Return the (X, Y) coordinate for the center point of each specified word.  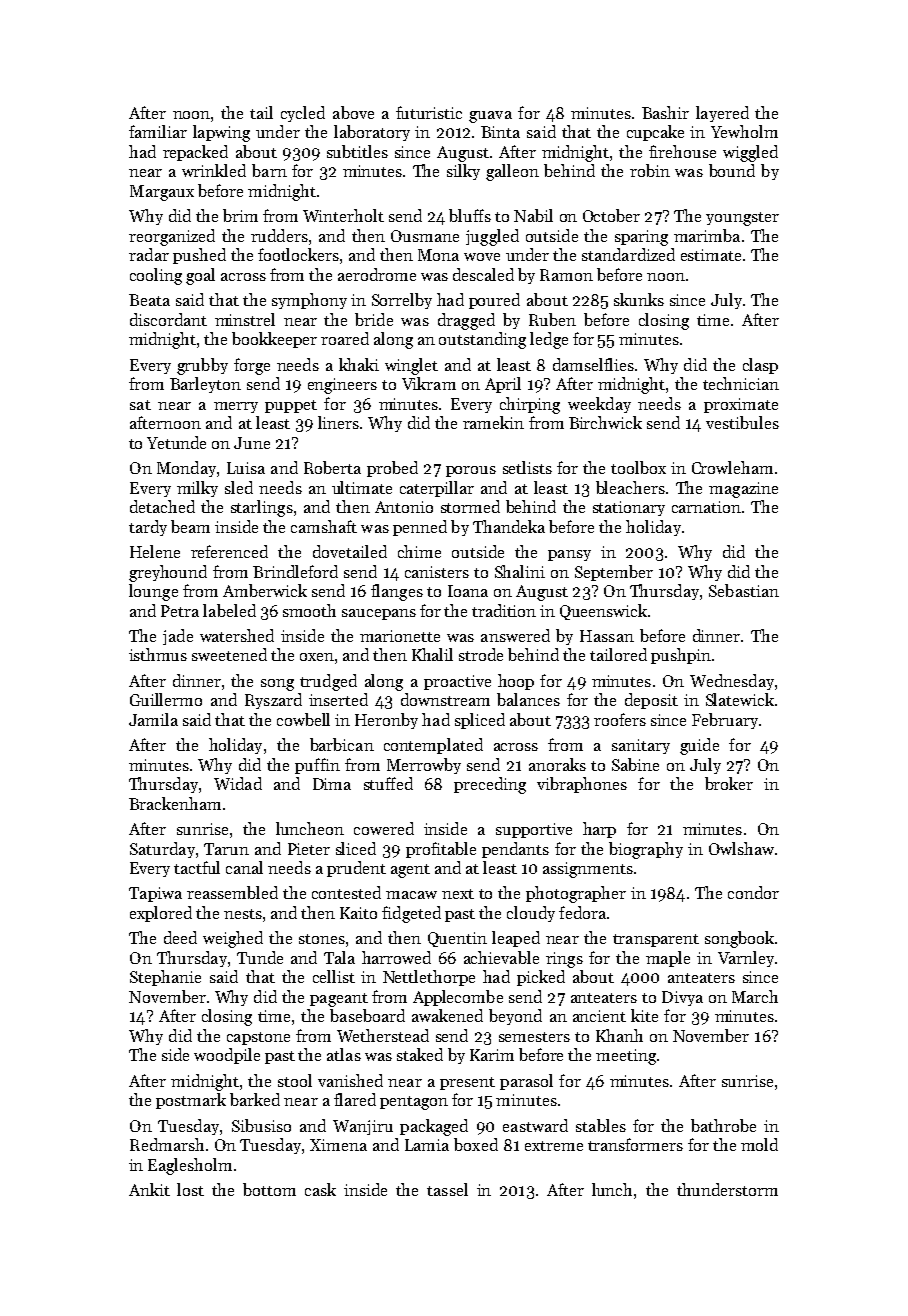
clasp (760, 366)
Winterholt (343, 215)
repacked (195, 153)
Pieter (309, 849)
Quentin (457, 939)
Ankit (149, 1189)
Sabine (635, 764)
